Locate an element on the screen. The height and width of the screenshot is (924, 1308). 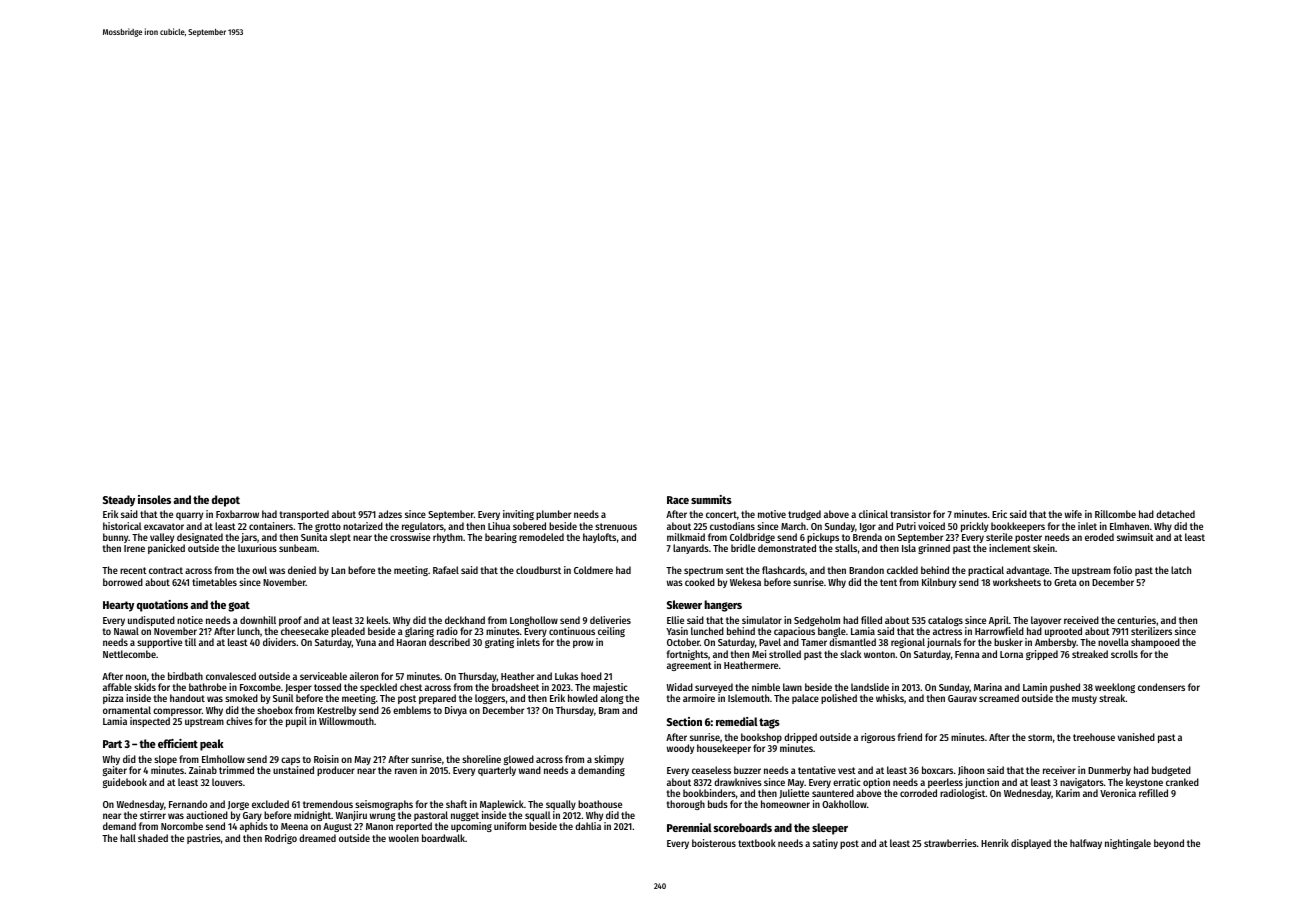
guidebook is located at coordinates (125, 783).
